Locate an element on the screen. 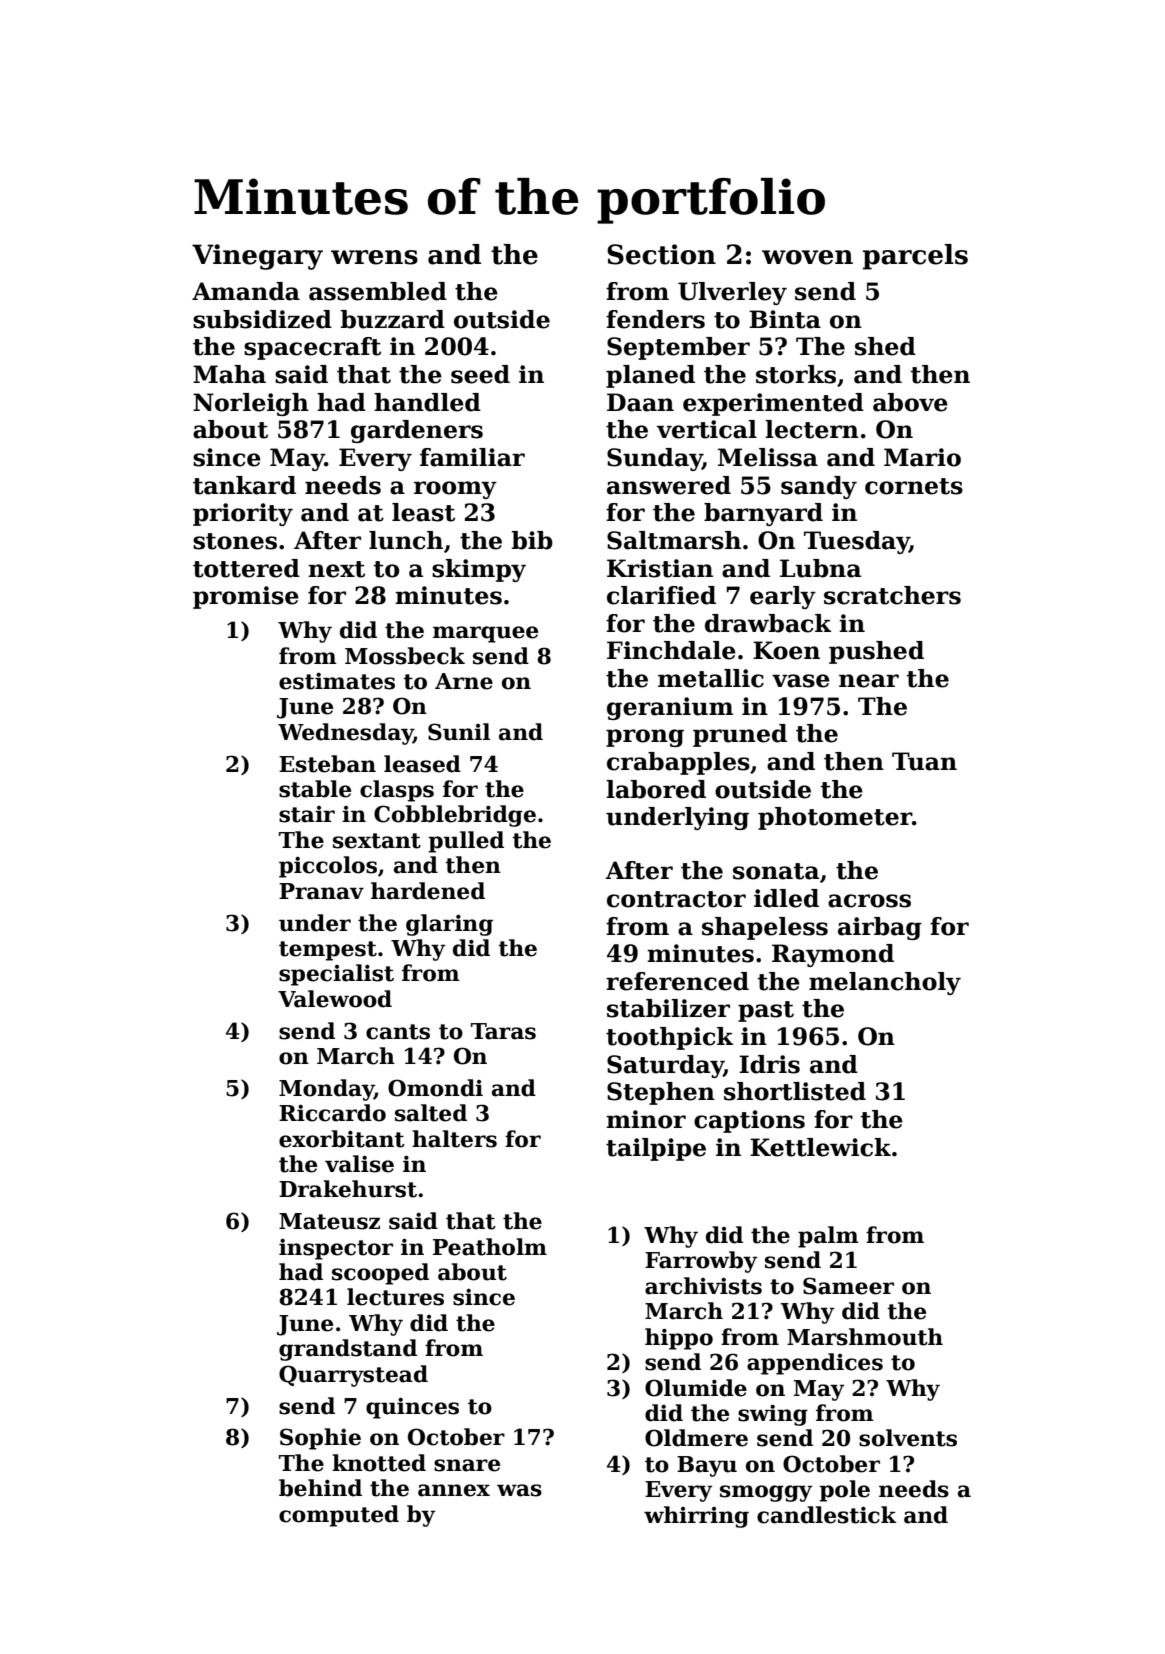  Mario is located at coordinates (922, 457).
